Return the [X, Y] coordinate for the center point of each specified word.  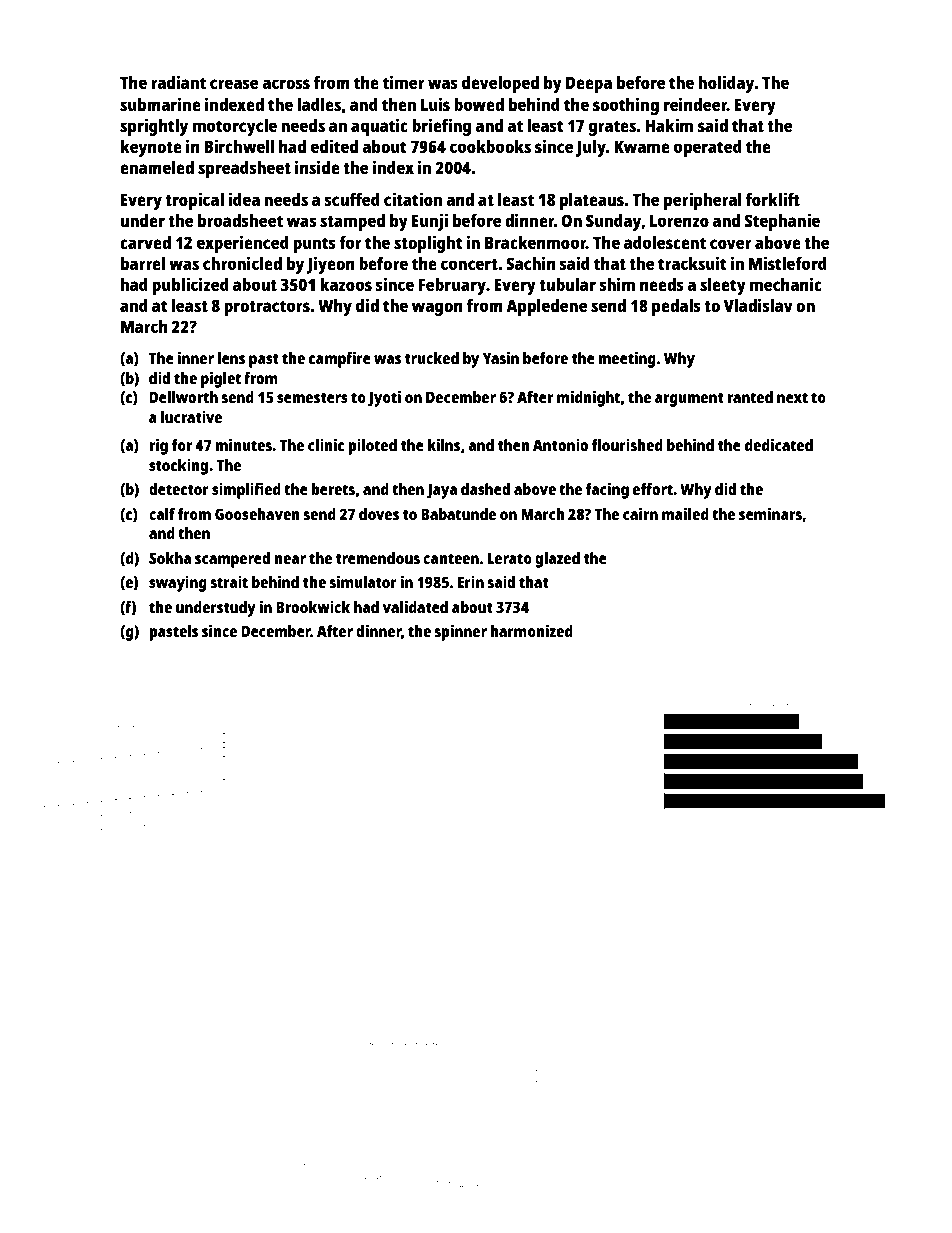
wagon [437, 309]
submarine [160, 104]
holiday [726, 84]
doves [379, 514]
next [792, 397]
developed [500, 84]
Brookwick [313, 607]
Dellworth [183, 397]
